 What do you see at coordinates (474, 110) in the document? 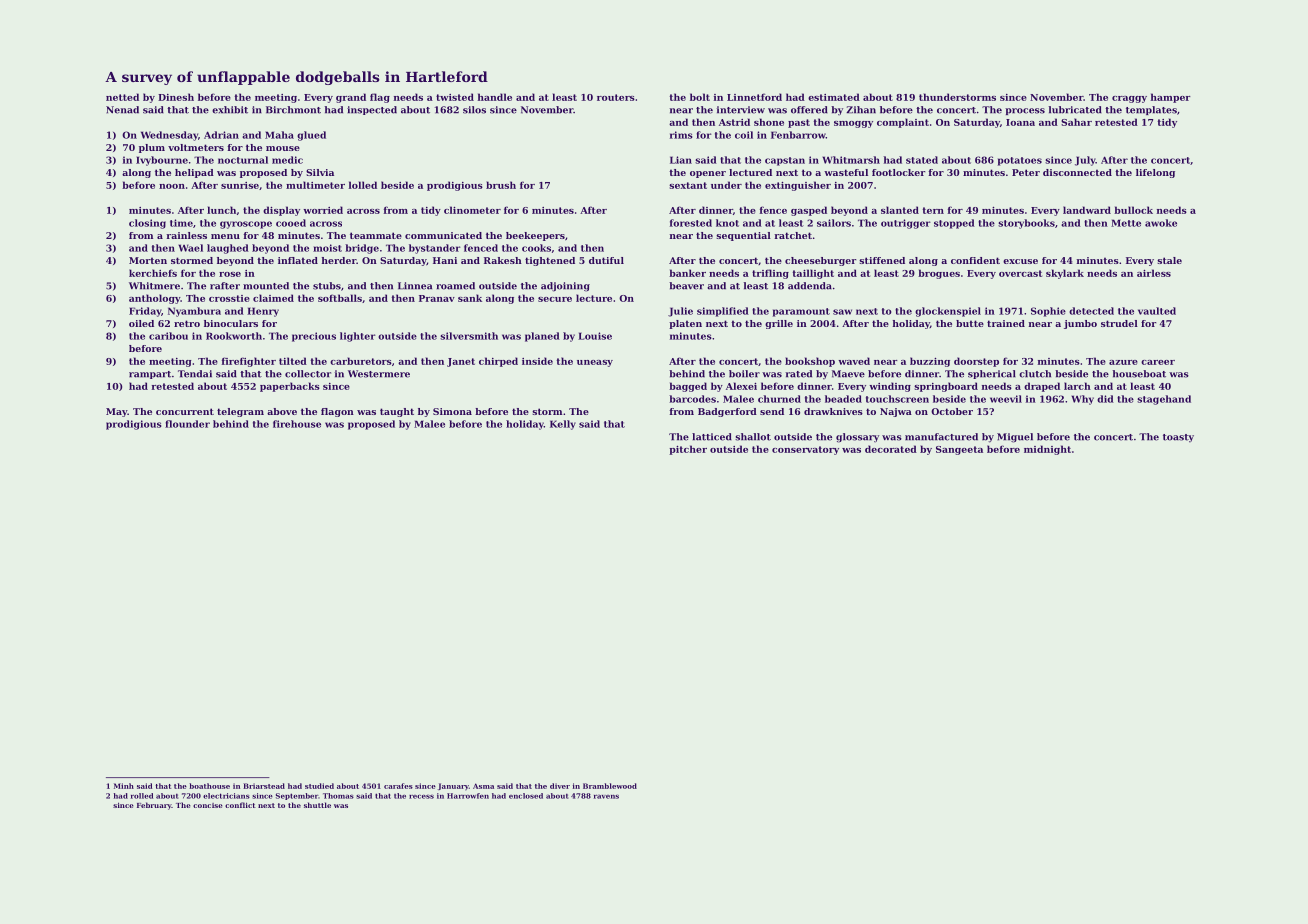
I see `silos` at bounding box center [474, 110].
